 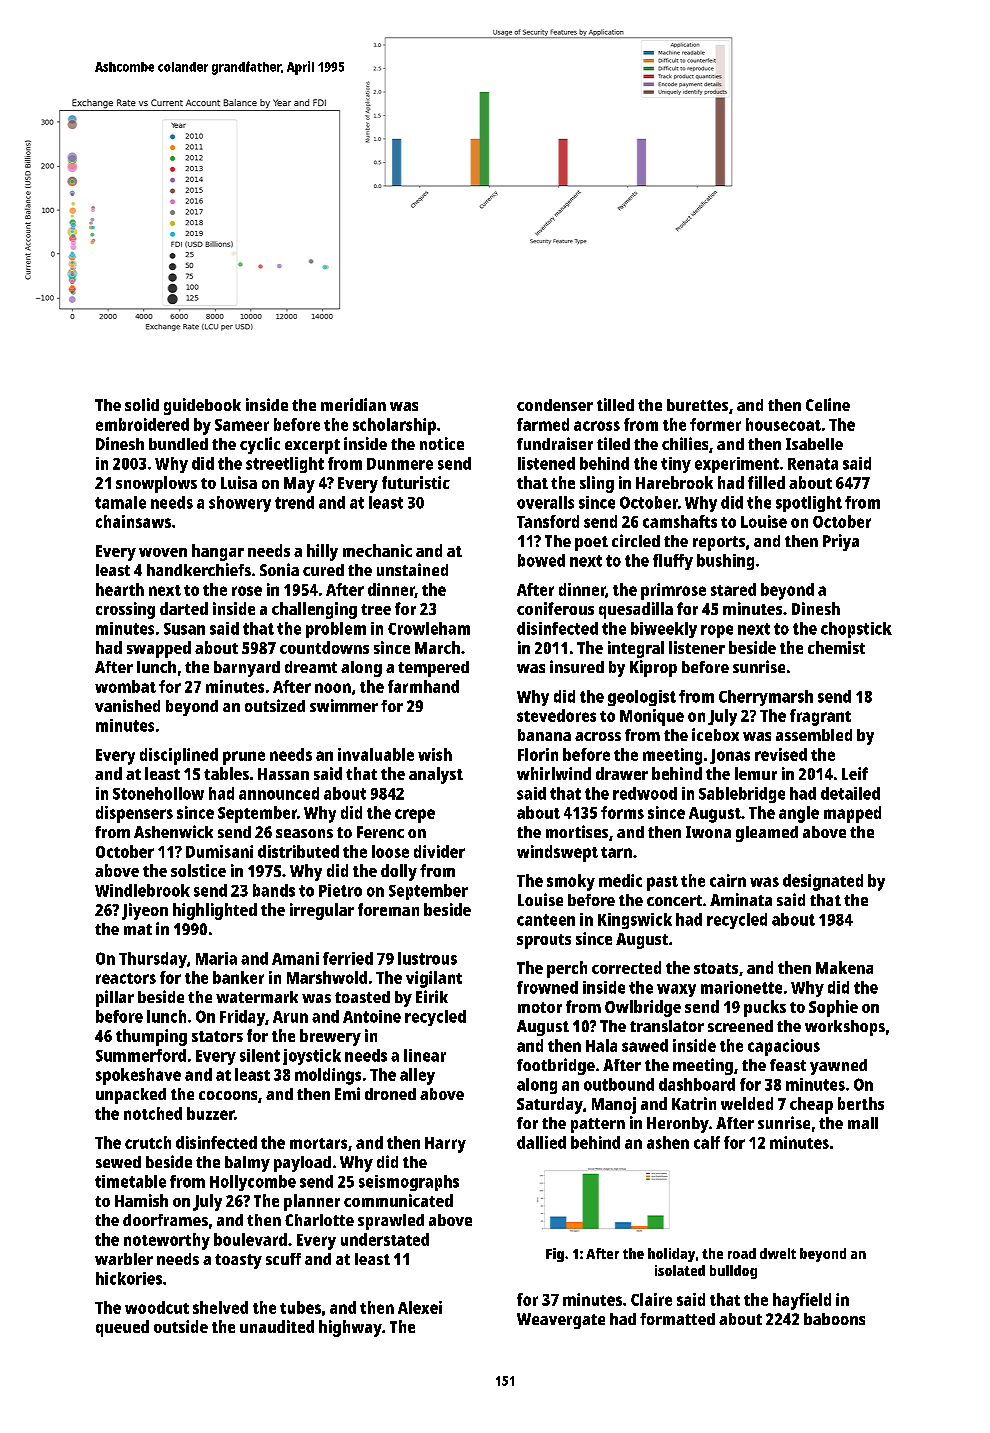 What do you see at coordinates (127, 705) in the screenshot?
I see `vanished` at bounding box center [127, 705].
